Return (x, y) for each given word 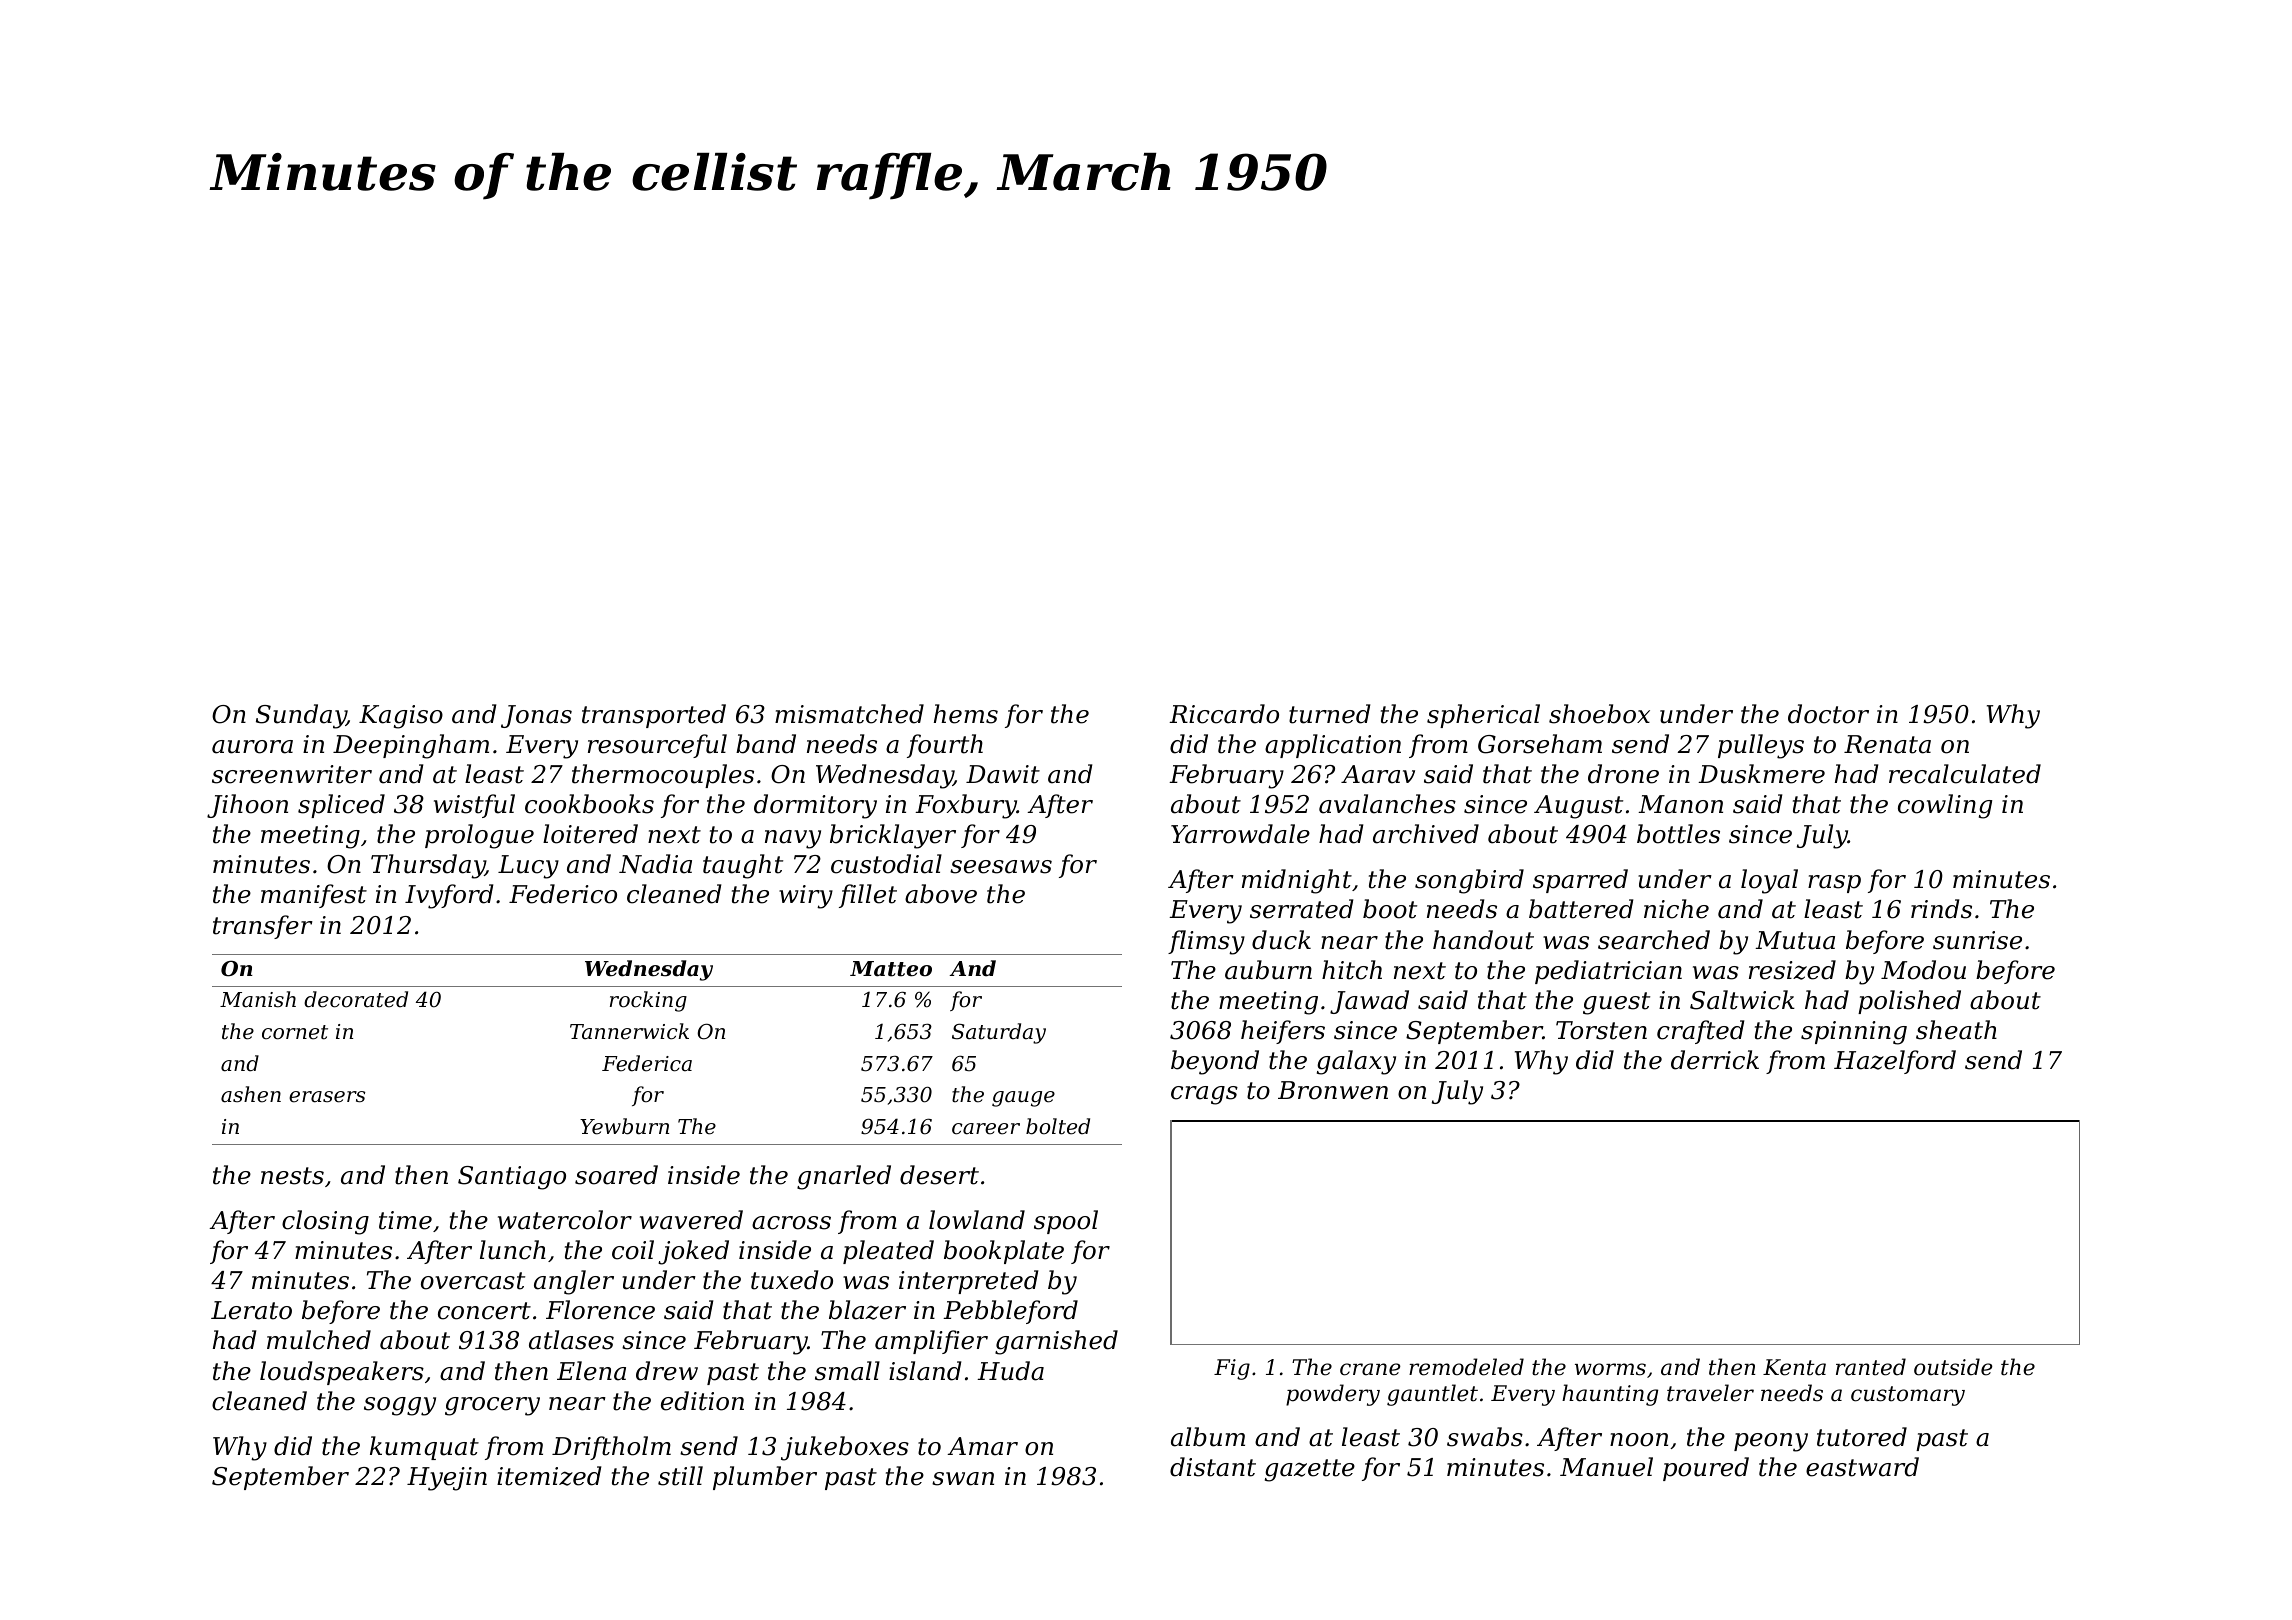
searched (1654, 940)
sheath (1956, 1030)
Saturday (999, 1033)
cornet (295, 1032)
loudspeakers (342, 1373)
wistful (474, 806)
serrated (1301, 909)
